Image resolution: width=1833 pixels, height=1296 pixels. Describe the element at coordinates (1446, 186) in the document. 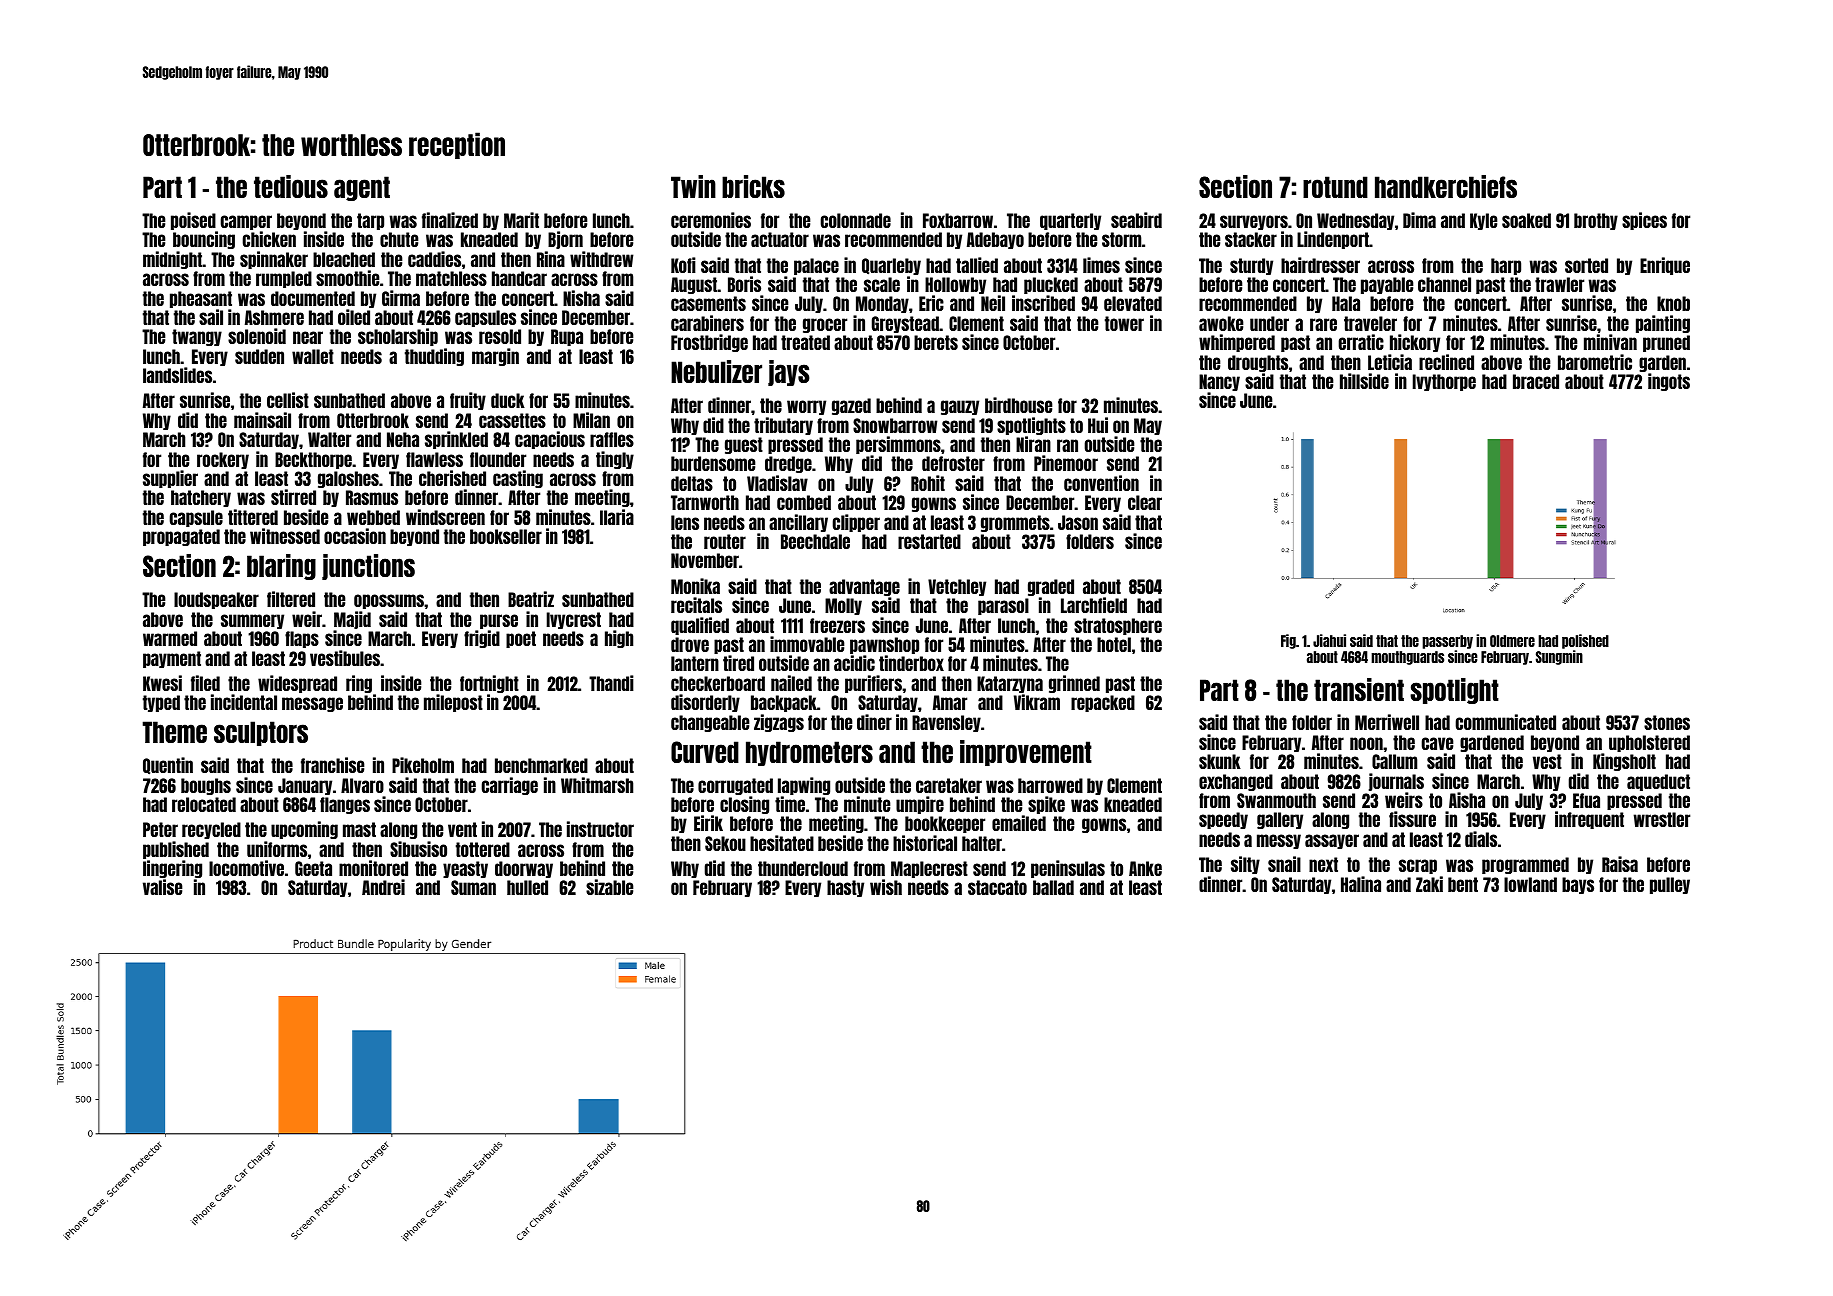

I see `handkerchiefs` at that location.
